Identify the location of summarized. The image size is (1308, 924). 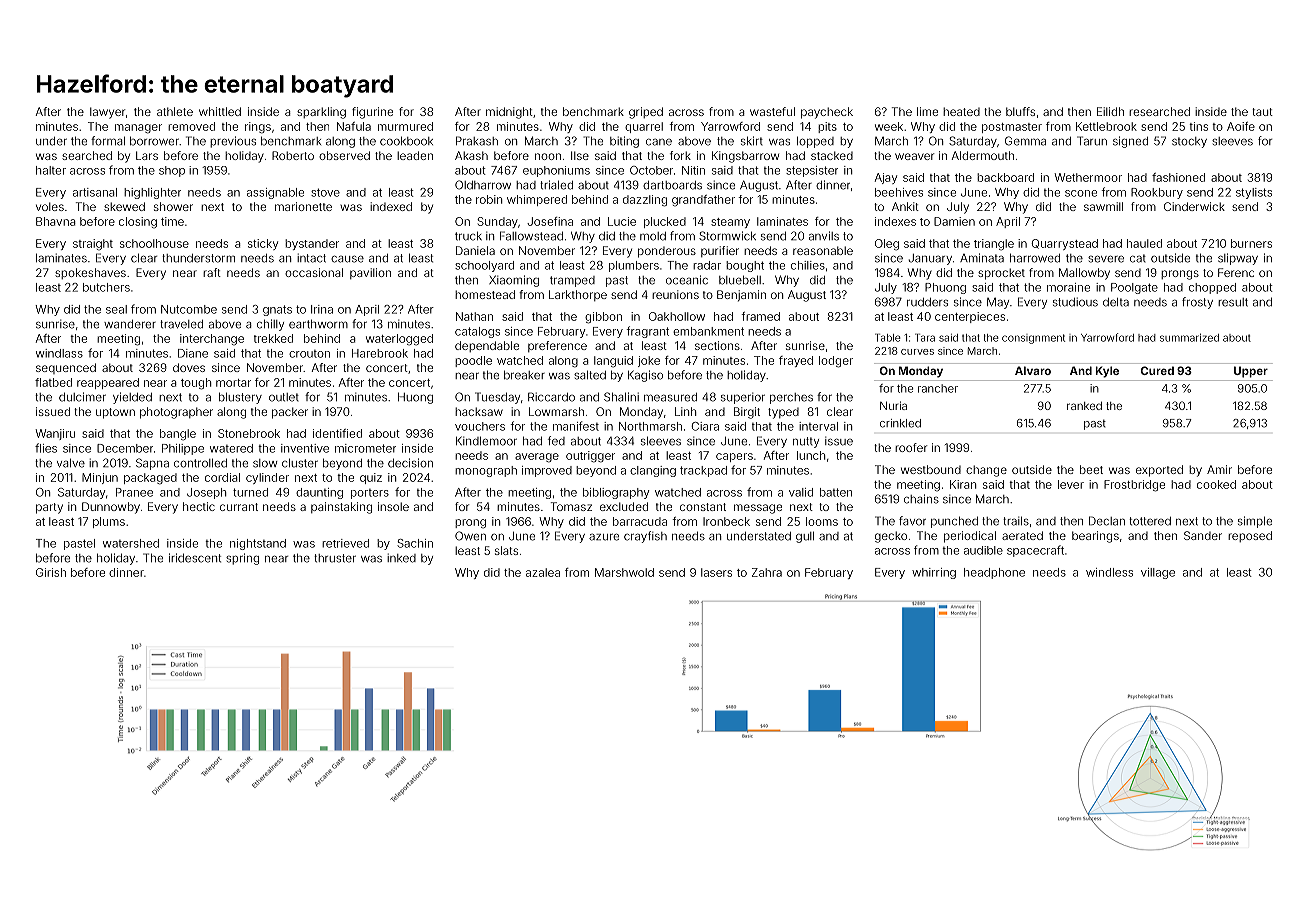
(1189, 337).
